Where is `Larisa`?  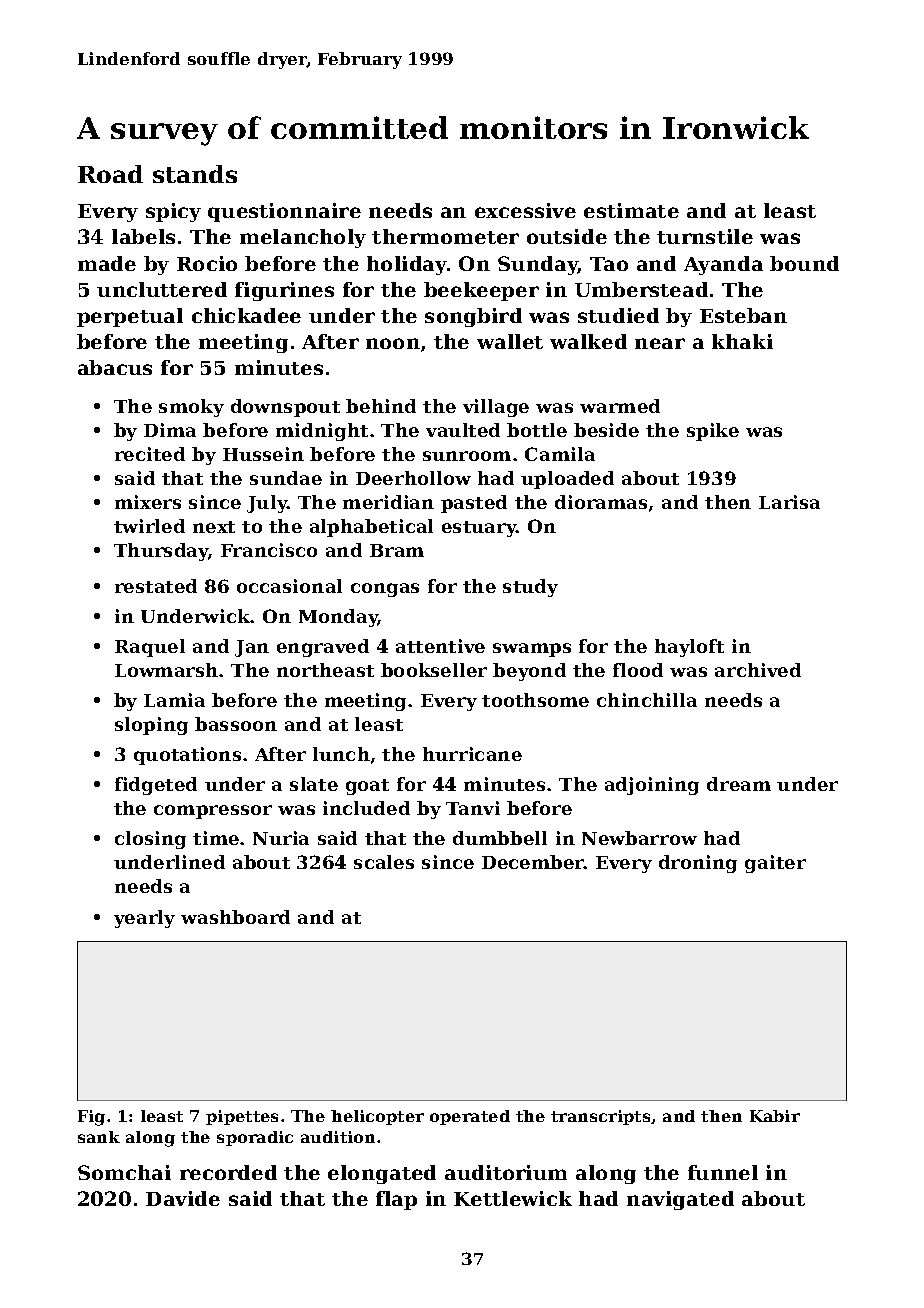
Larisa is located at coordinates (789, 502).
